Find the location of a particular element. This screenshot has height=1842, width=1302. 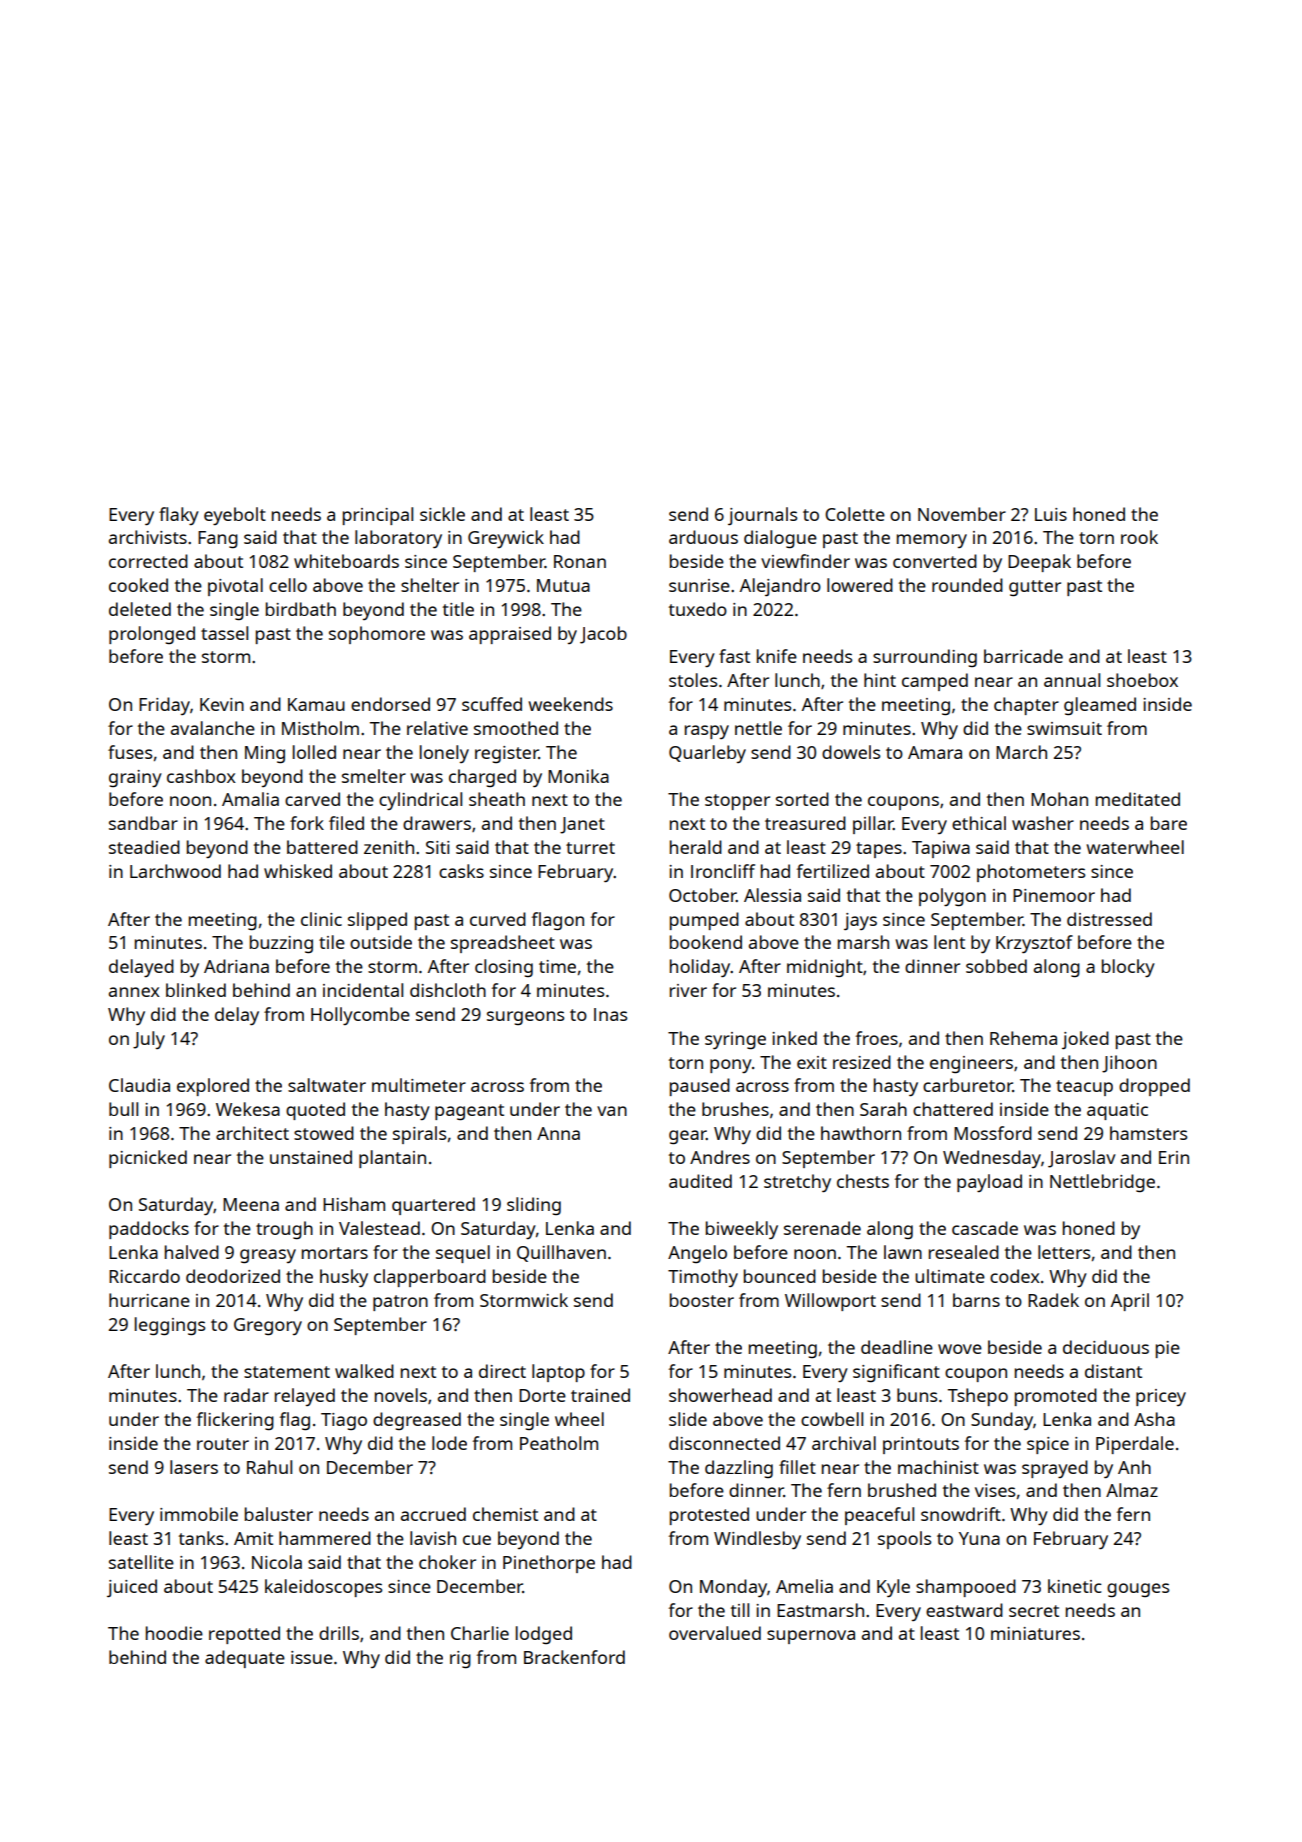

Hollycombe is located at coordinates (360, 1016).
